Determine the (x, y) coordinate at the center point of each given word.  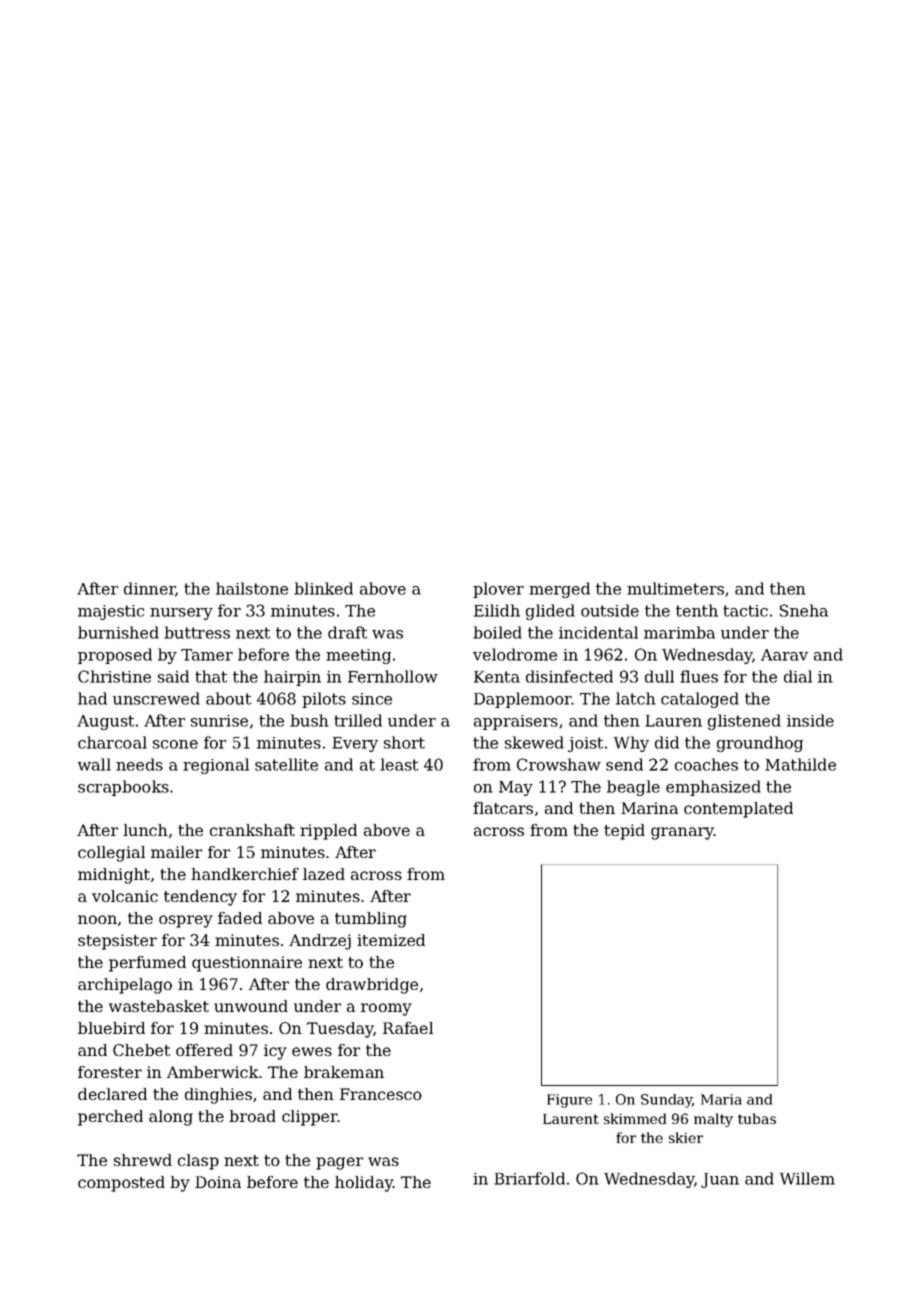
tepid (624, 832)
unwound (251, 1006)
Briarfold (529, 1178)
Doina (218, 1182)
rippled (328, 832)
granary (682, 833)
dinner (150, 589)
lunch (145, 830)
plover (498, 590)
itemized (391, 940)
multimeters (675, 588)
